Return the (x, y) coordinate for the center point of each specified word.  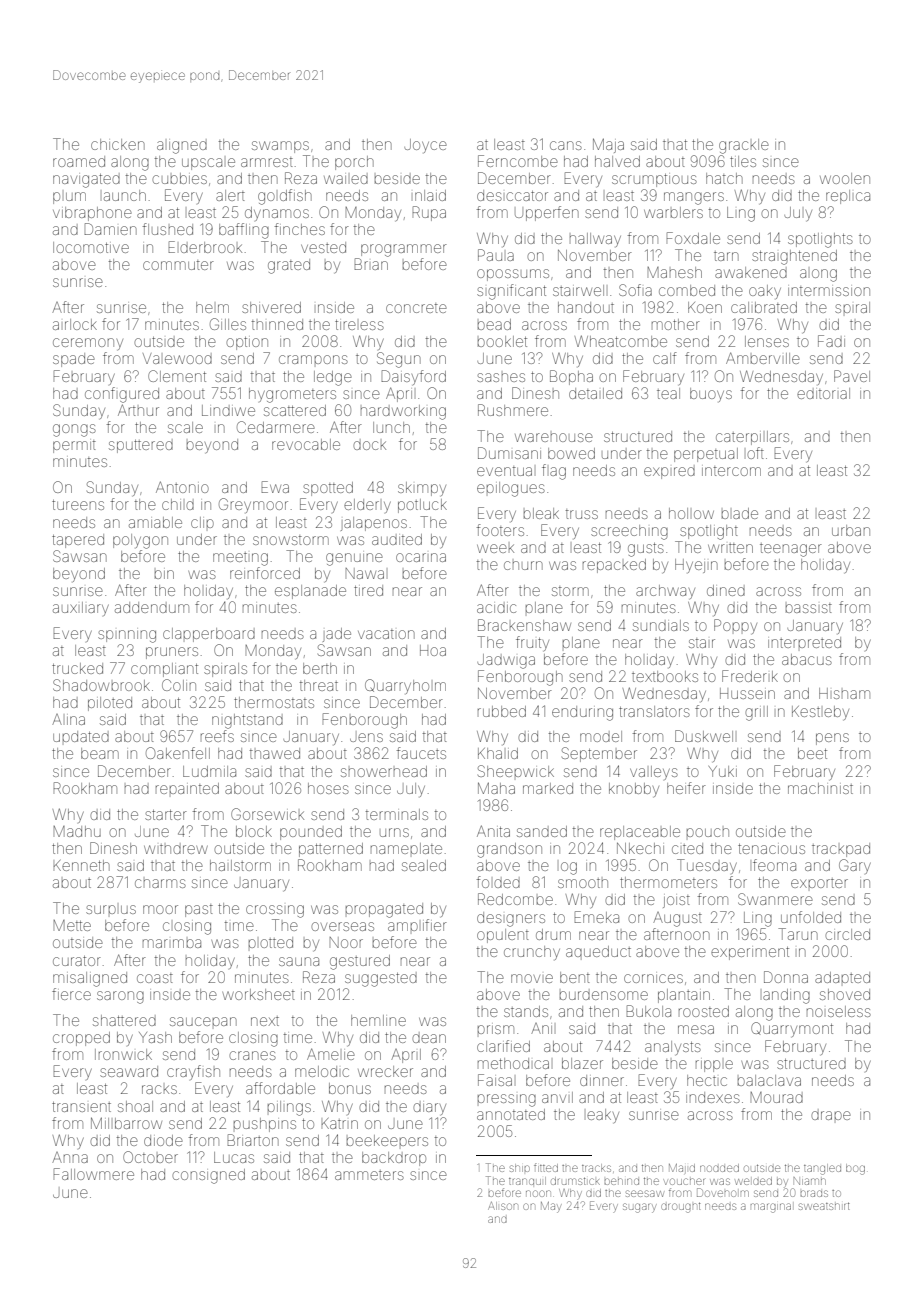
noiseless (839, 1011)
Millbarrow (126, 1123)
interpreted (804, 642)
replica (848, 197)
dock (369, 445)
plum (69, 198)
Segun (399, 360)
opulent (503, 936)
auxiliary (81, 609)
